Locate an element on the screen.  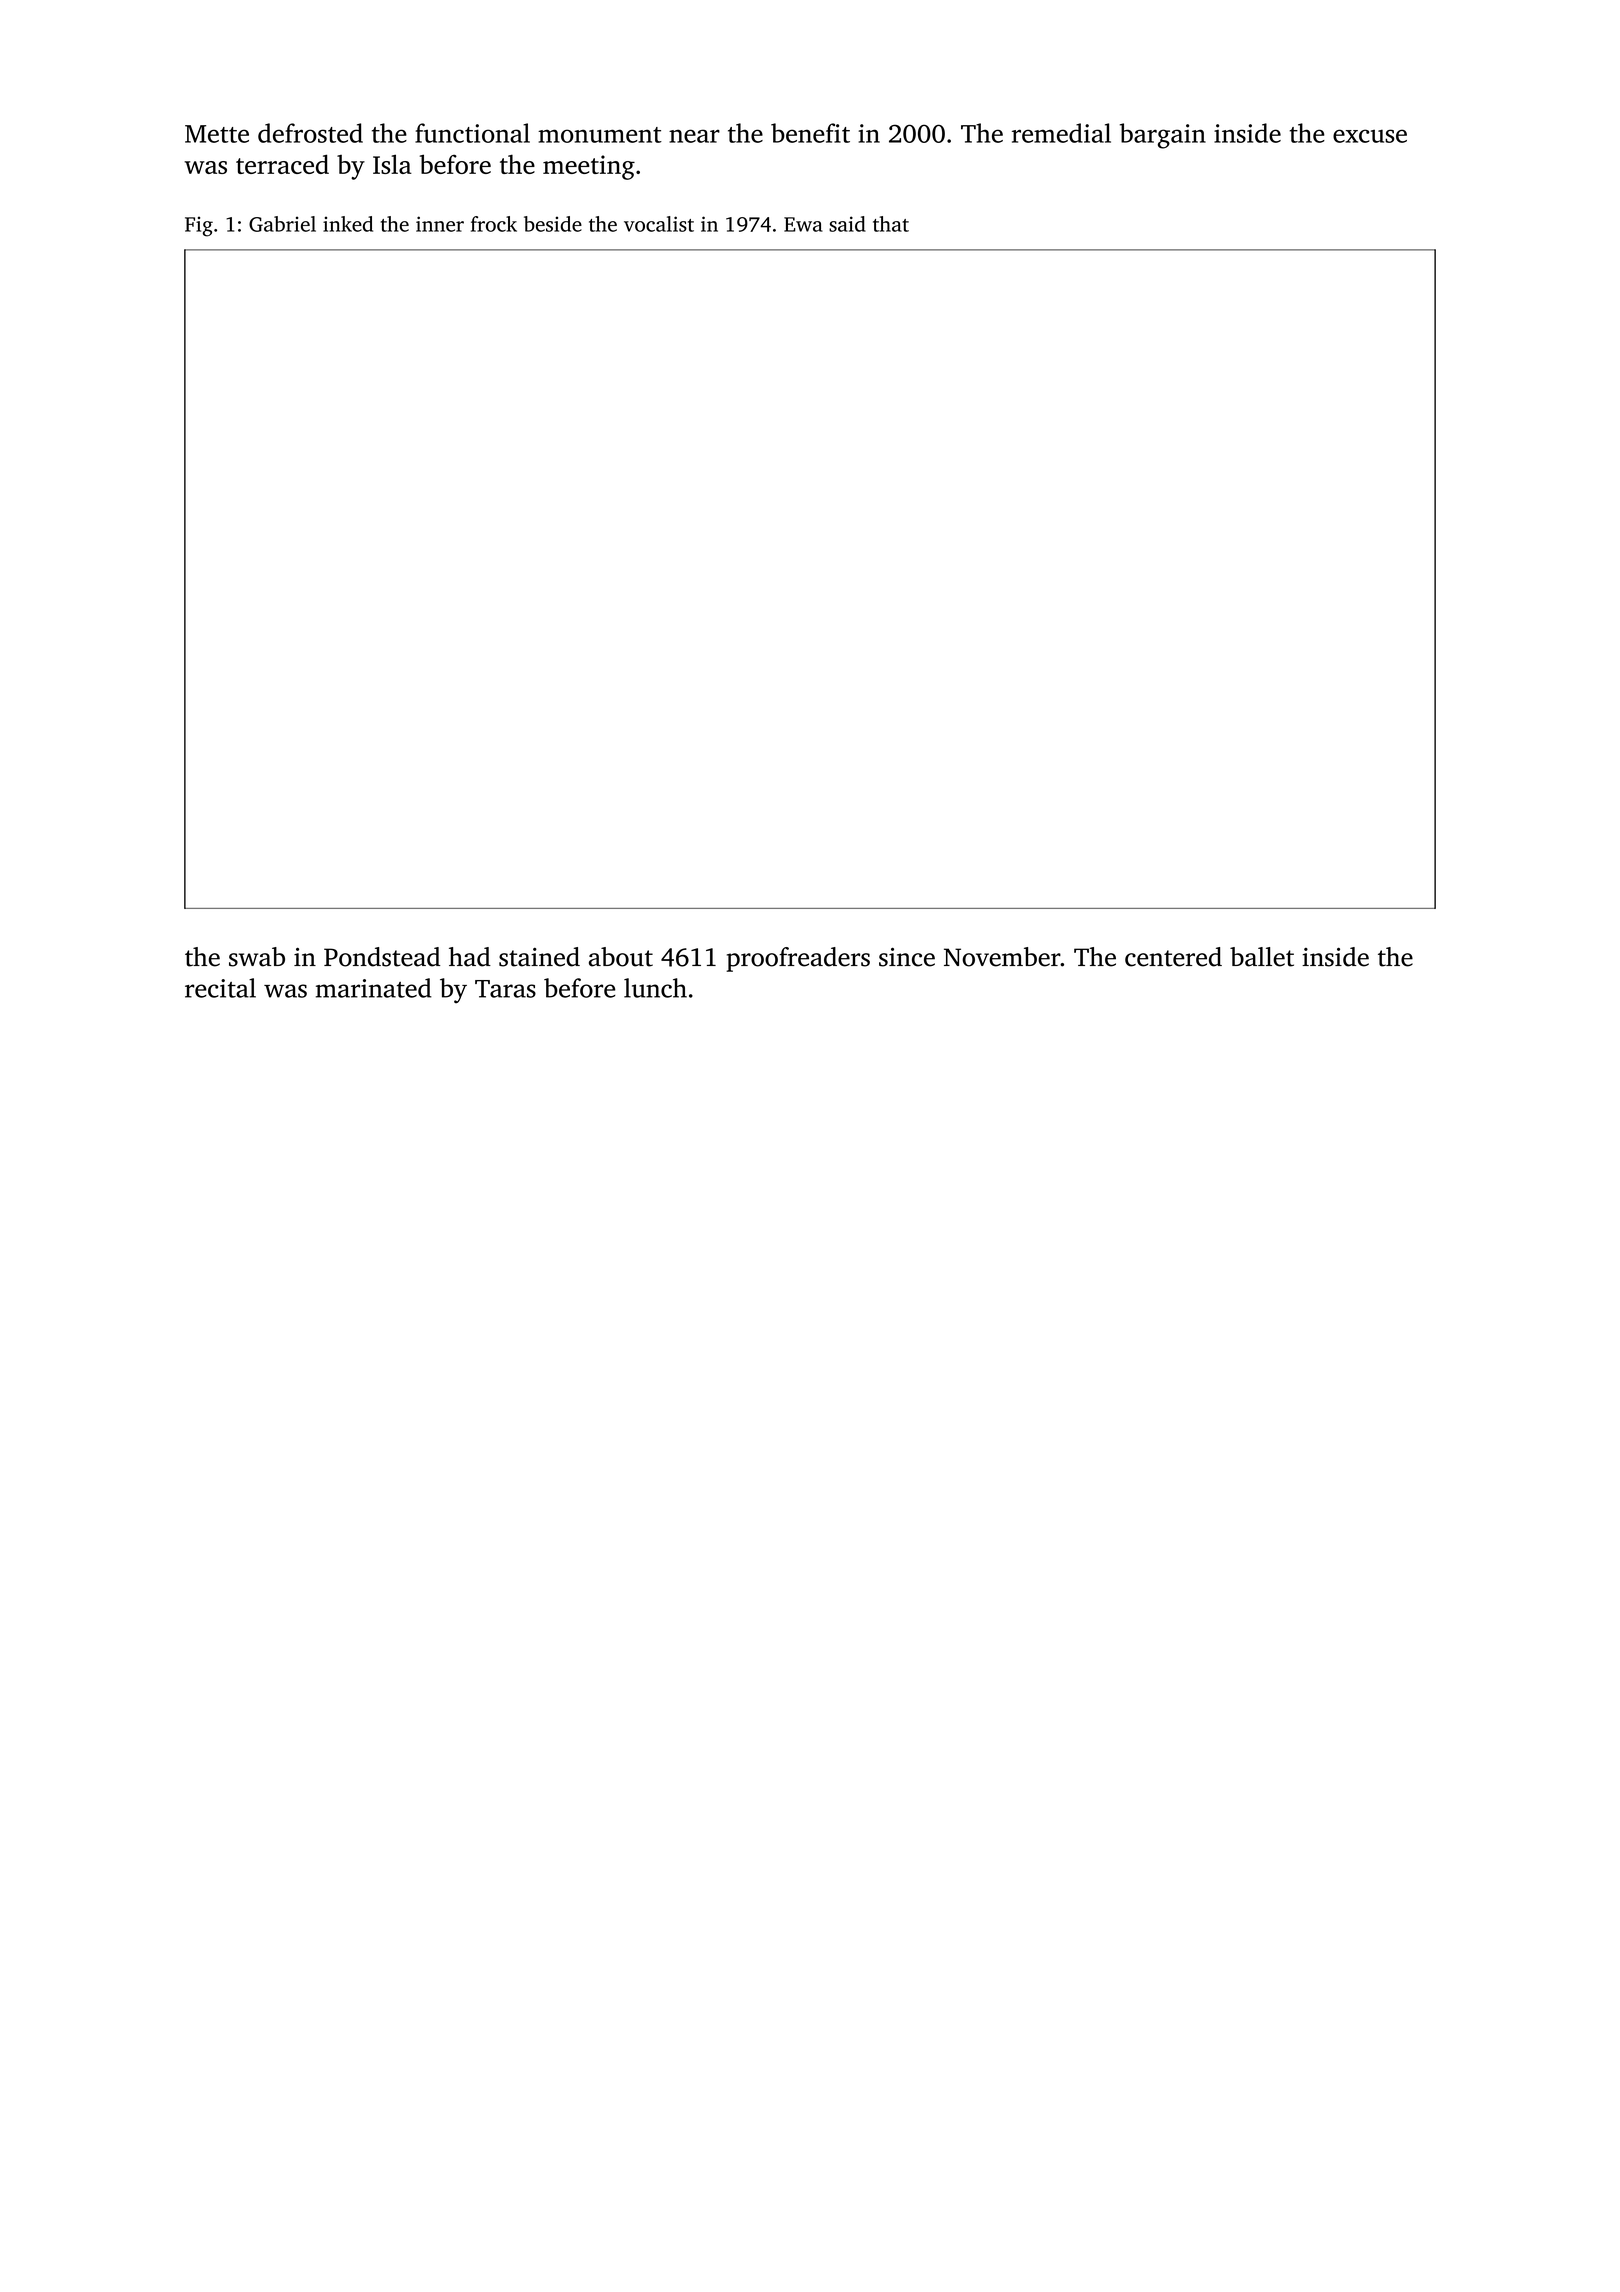
centered is located at coordinates (1173, 957).
